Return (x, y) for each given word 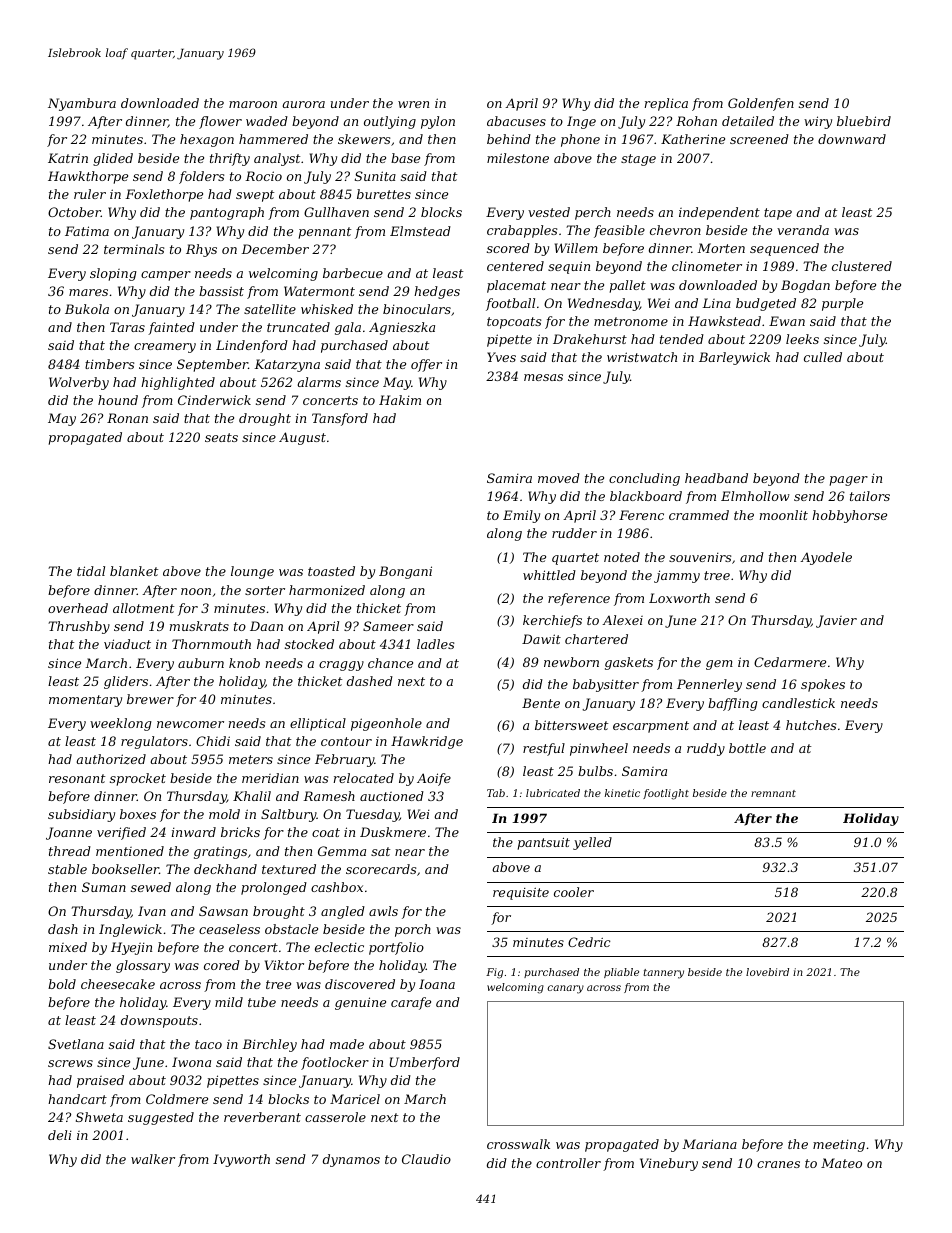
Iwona (191, 1062)
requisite (521, 894)
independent (719, 213)
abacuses (516, 121)
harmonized (327, 590)
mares (88, 292)
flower (220, 122)
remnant (773, 793)
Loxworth (679, 598)
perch (593, 213)
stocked (309, 644)
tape (778, 214)
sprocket (138, 779)
